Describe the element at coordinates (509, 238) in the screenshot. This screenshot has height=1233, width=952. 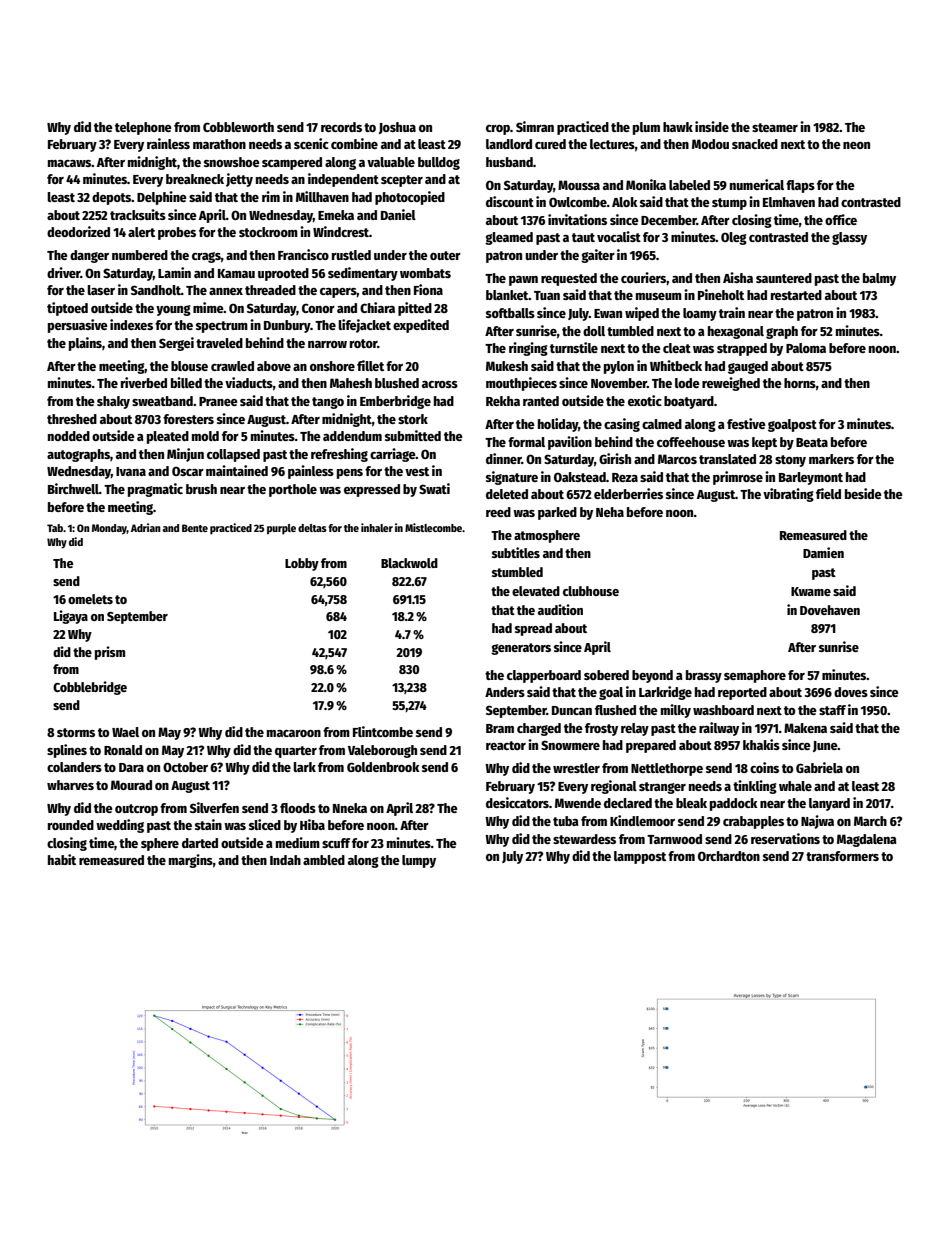
I see `gleamed` at that location.
